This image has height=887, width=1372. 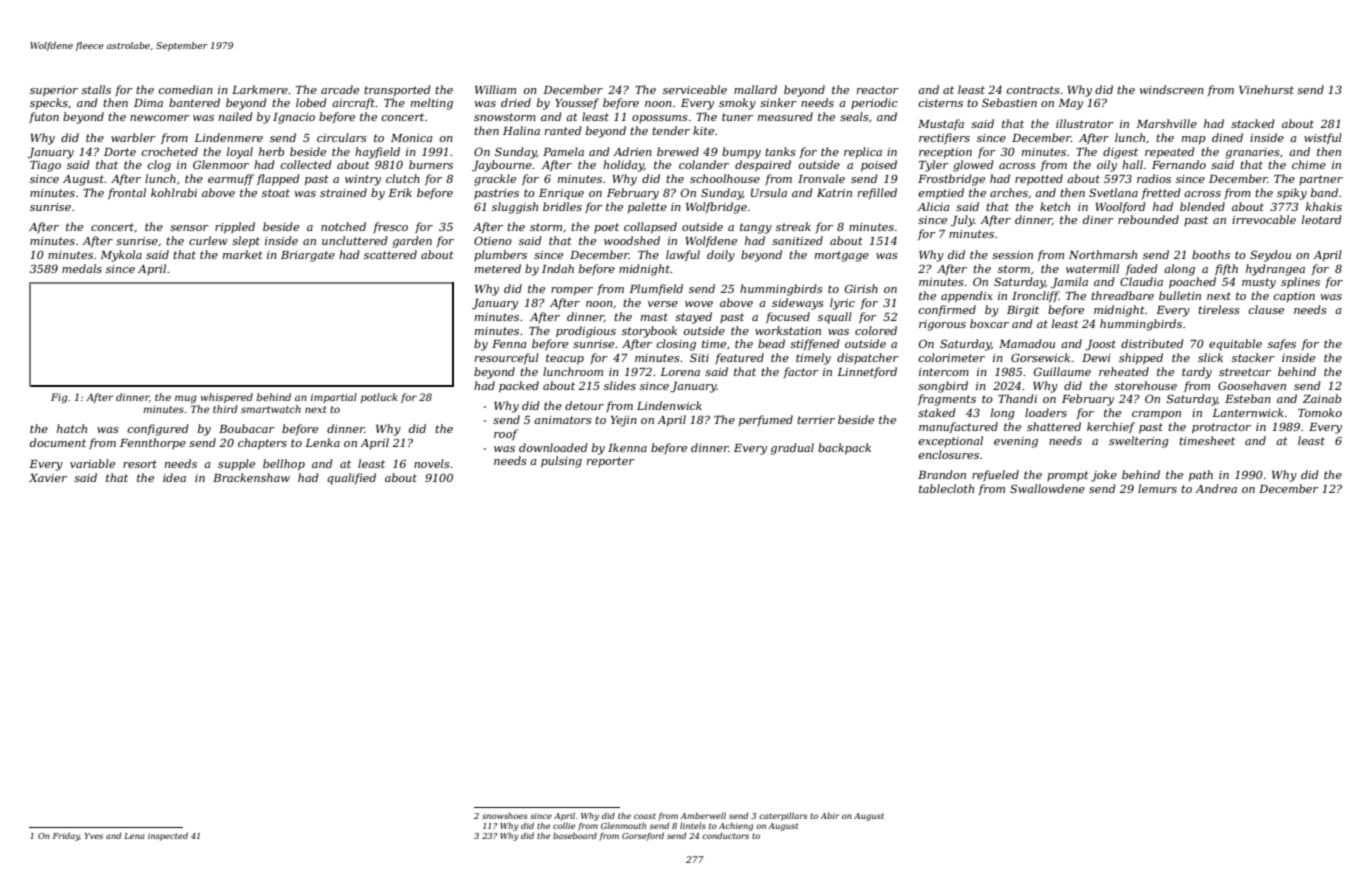 I want to click on caterpillars, so click(x=783, y=816).
